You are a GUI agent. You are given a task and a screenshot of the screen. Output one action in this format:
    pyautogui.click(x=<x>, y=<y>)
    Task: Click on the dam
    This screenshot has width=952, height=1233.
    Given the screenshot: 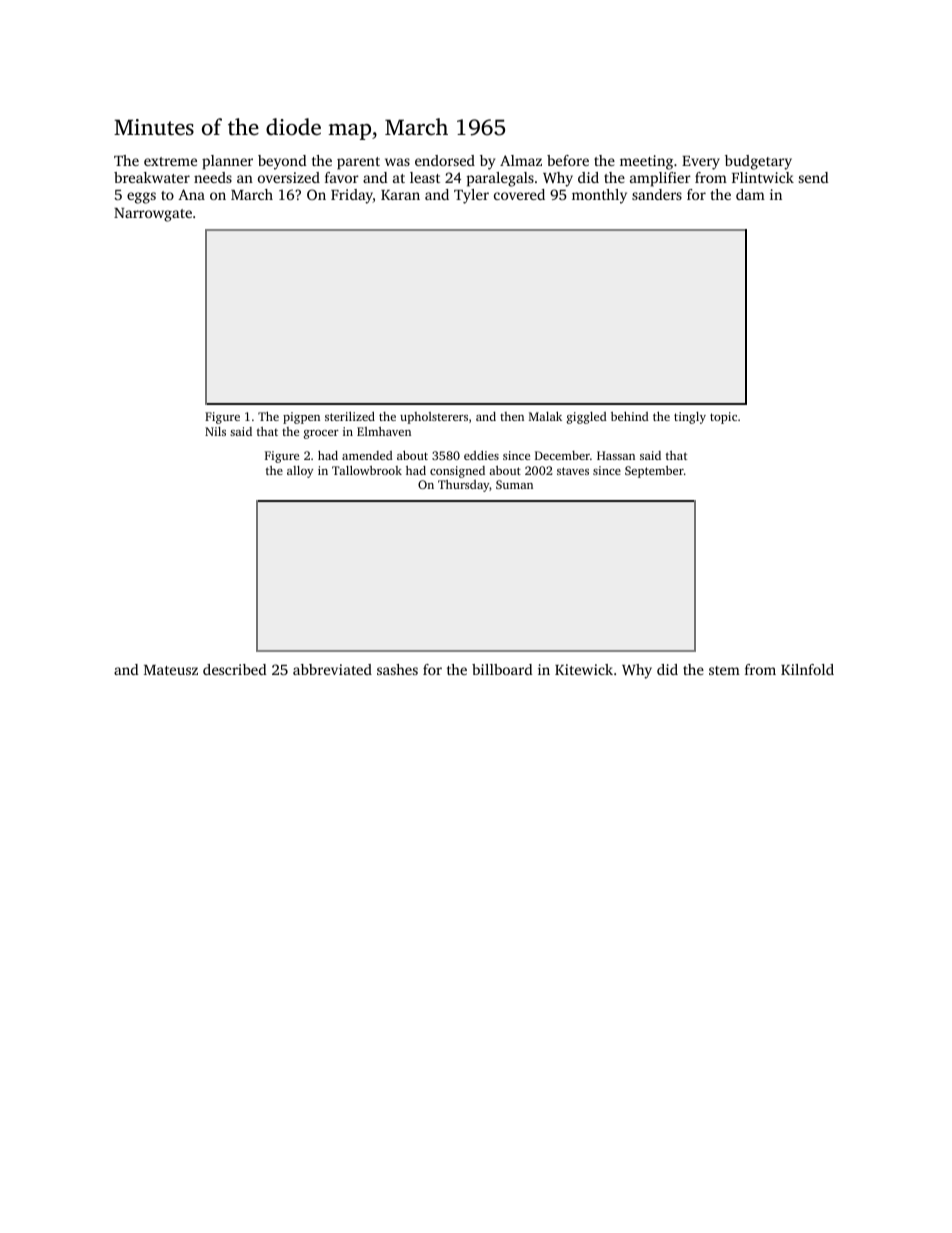 What is the action you would take?
    pyautogui.click(x=750, y=194)
